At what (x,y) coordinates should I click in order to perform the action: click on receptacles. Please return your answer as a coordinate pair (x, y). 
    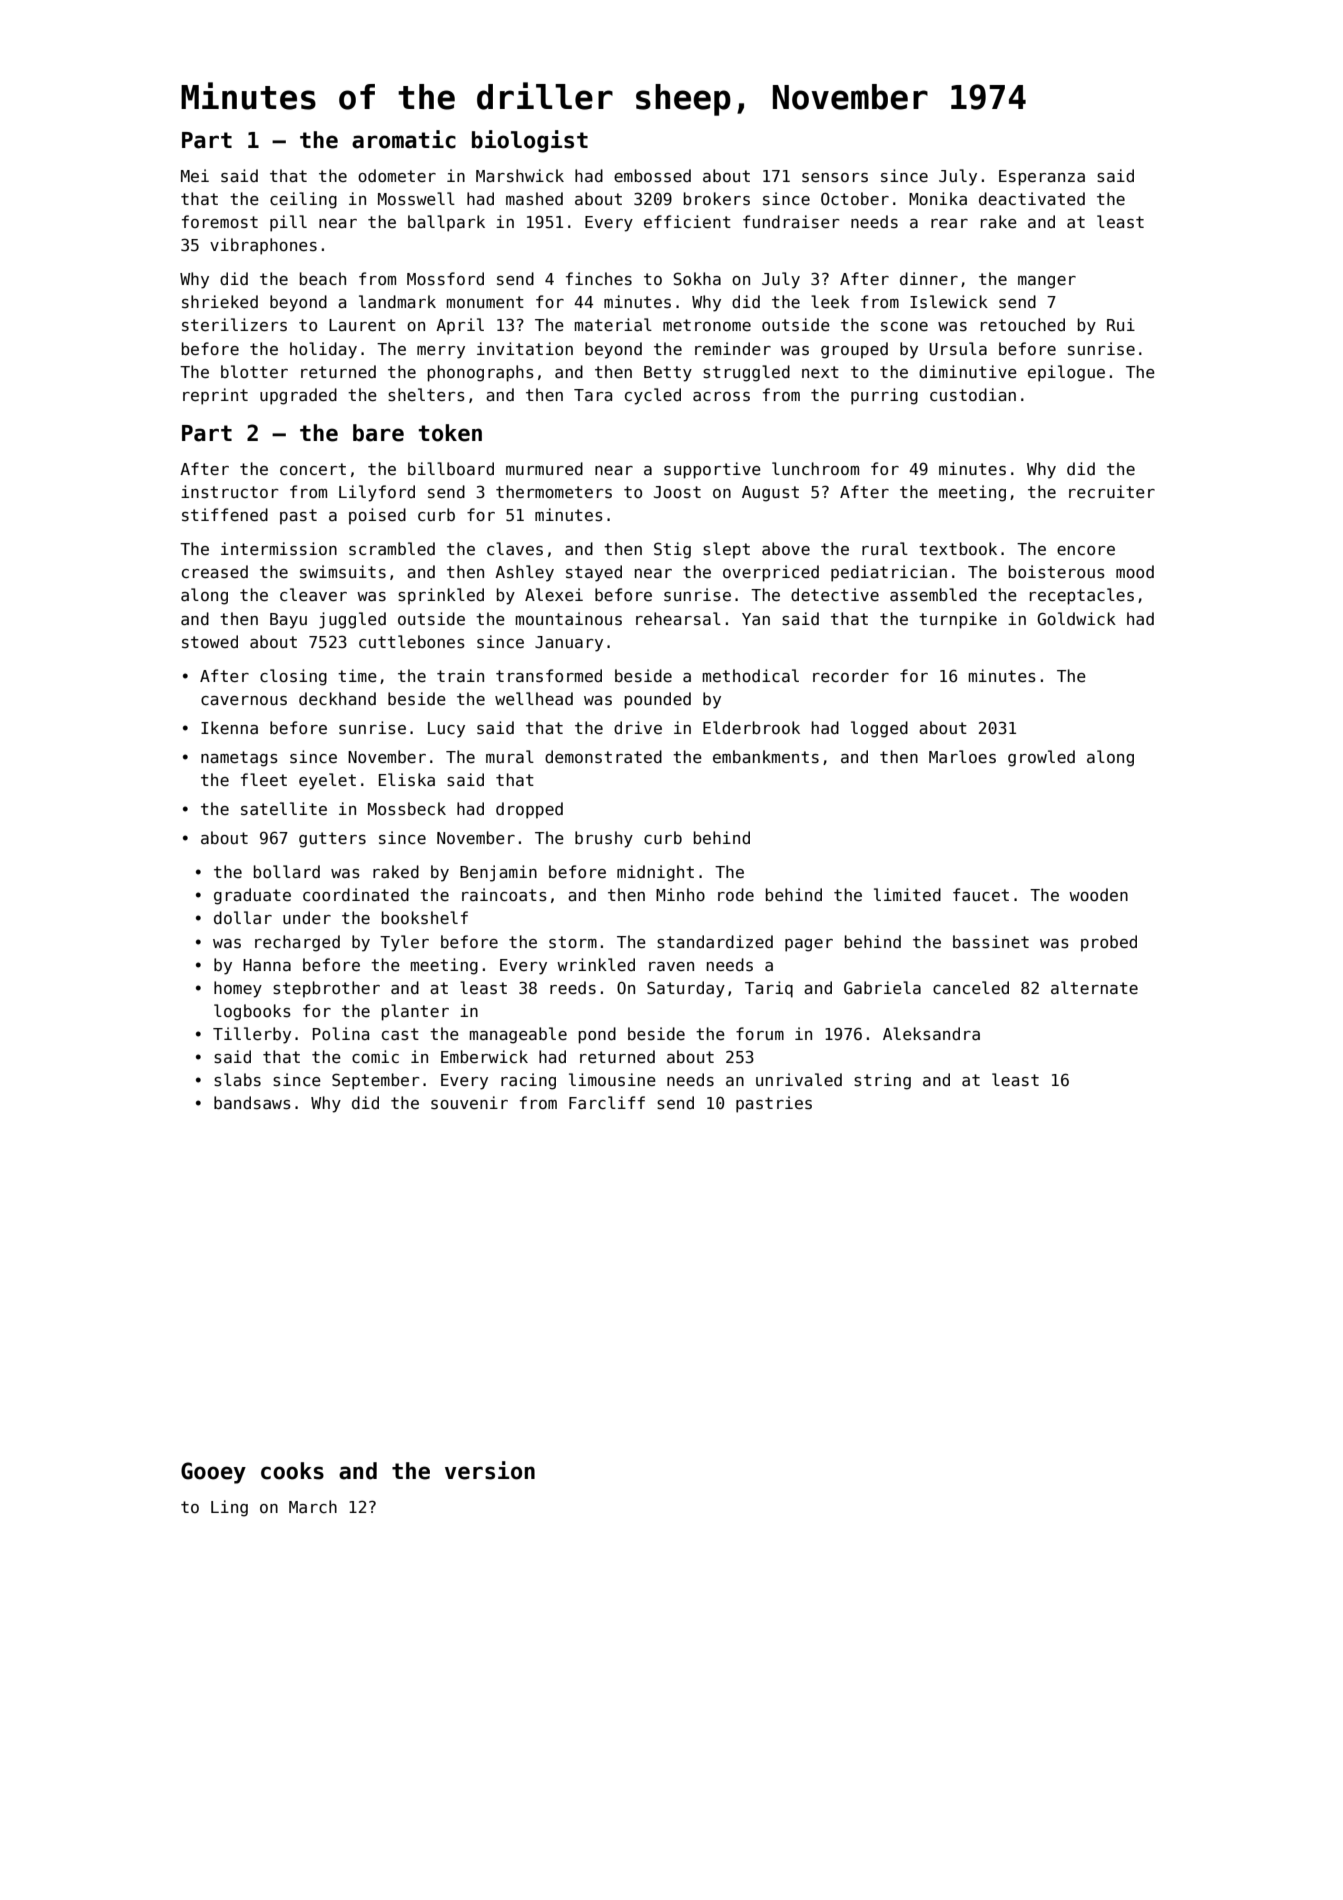
    Looking at the image, I should click on (1082, 596).
